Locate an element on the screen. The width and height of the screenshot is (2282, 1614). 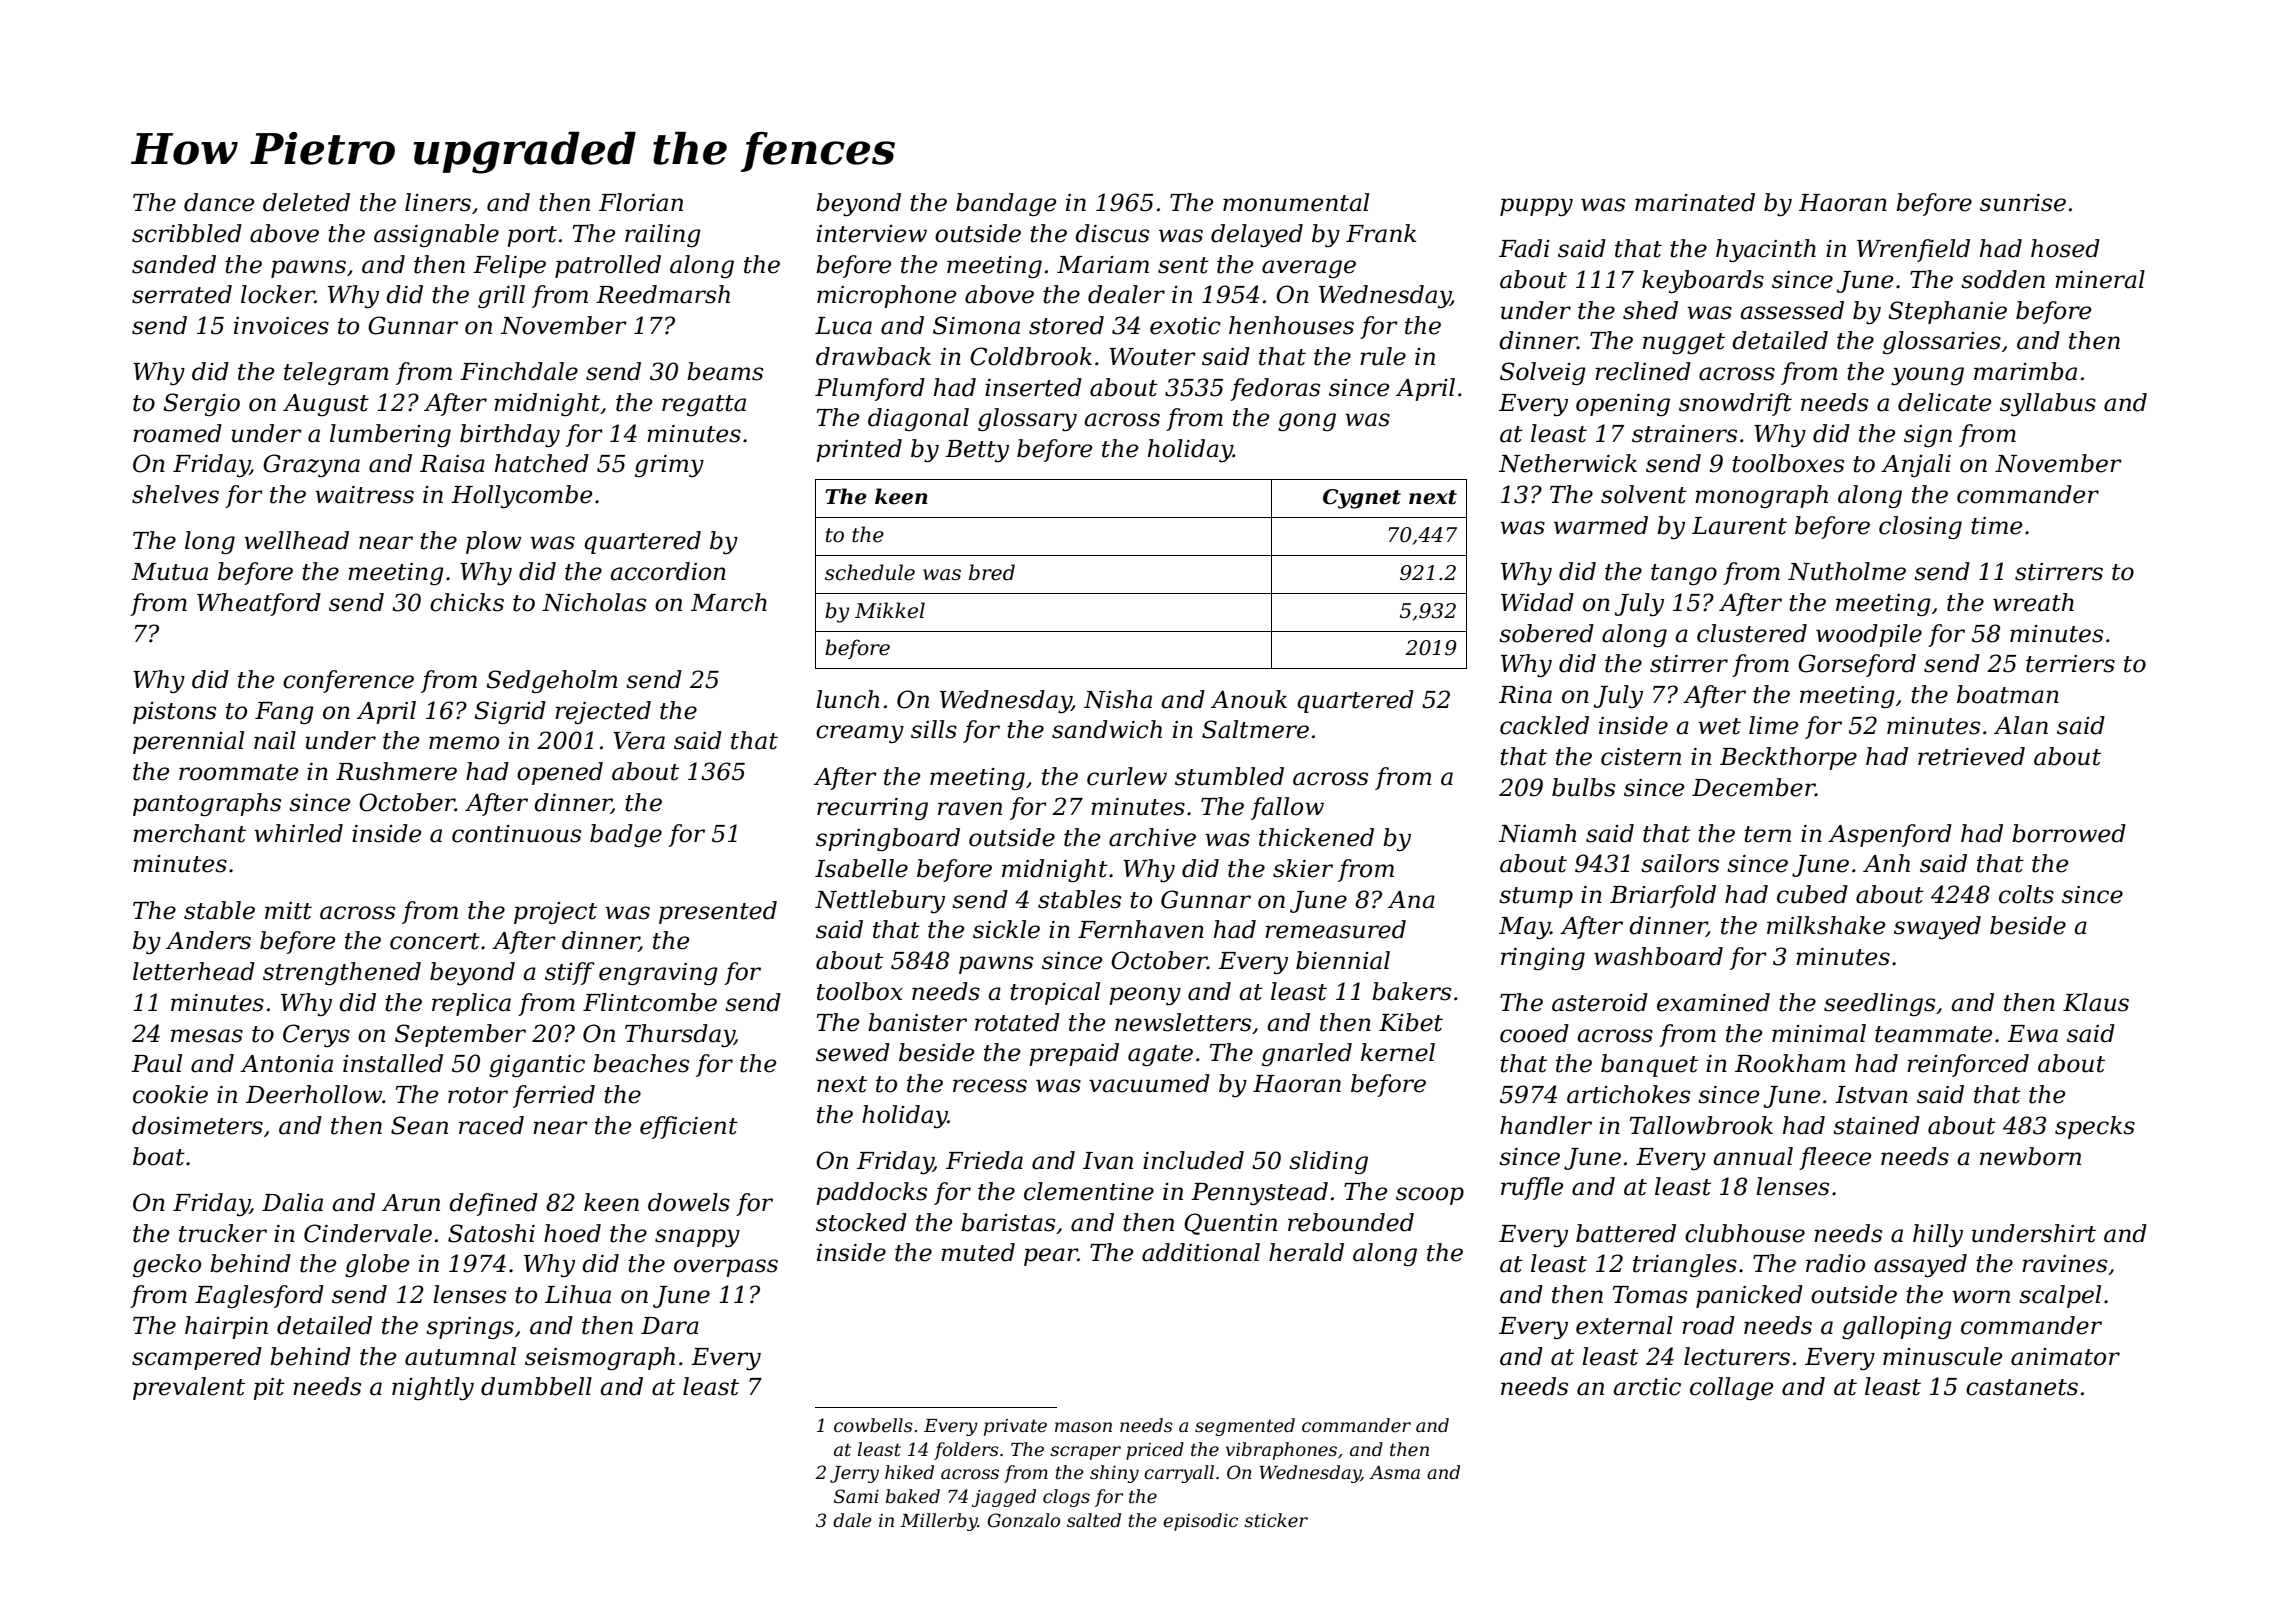
interview is located at coordinates (872, 234).
